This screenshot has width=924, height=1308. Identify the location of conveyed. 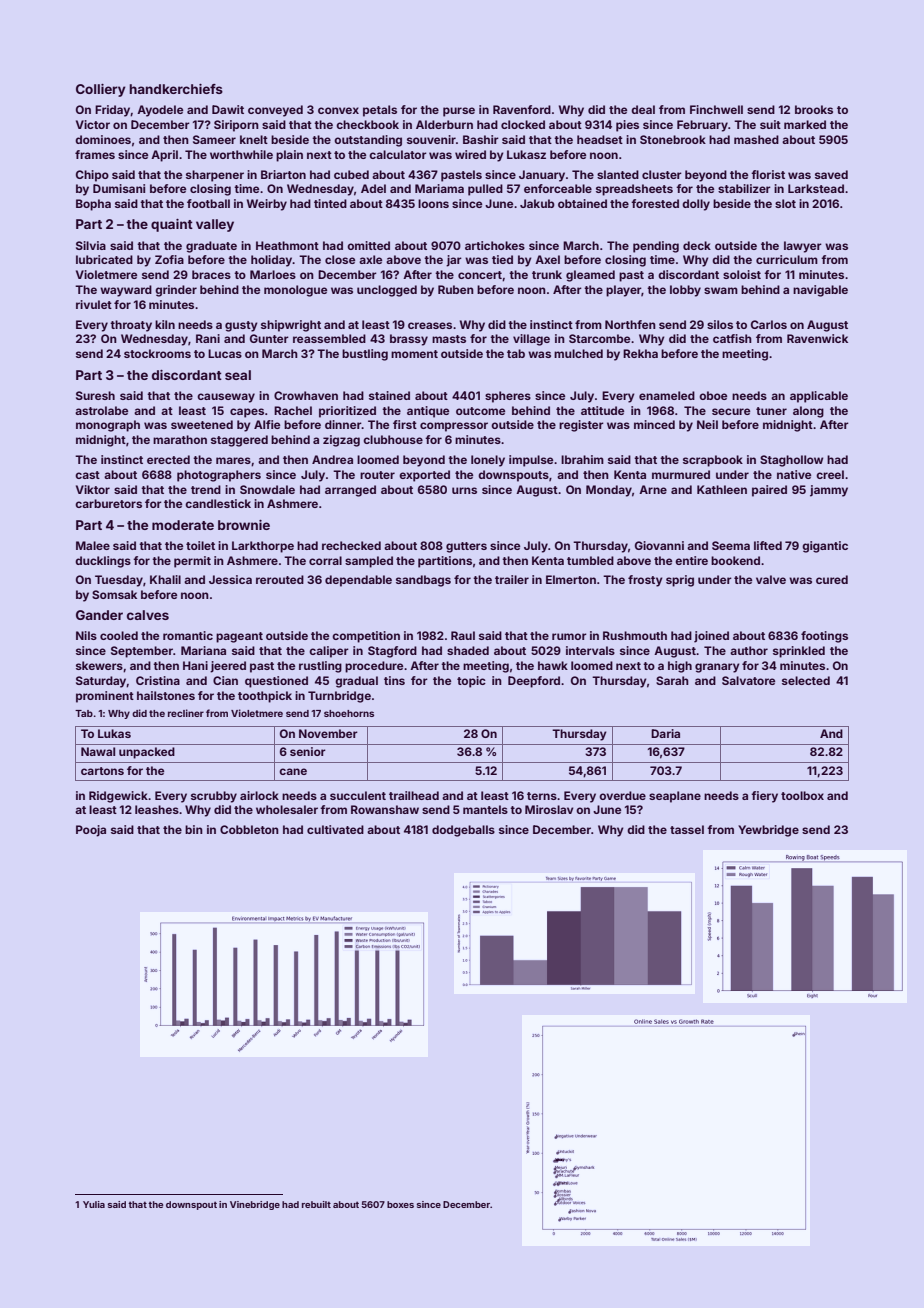
(275, 111).
